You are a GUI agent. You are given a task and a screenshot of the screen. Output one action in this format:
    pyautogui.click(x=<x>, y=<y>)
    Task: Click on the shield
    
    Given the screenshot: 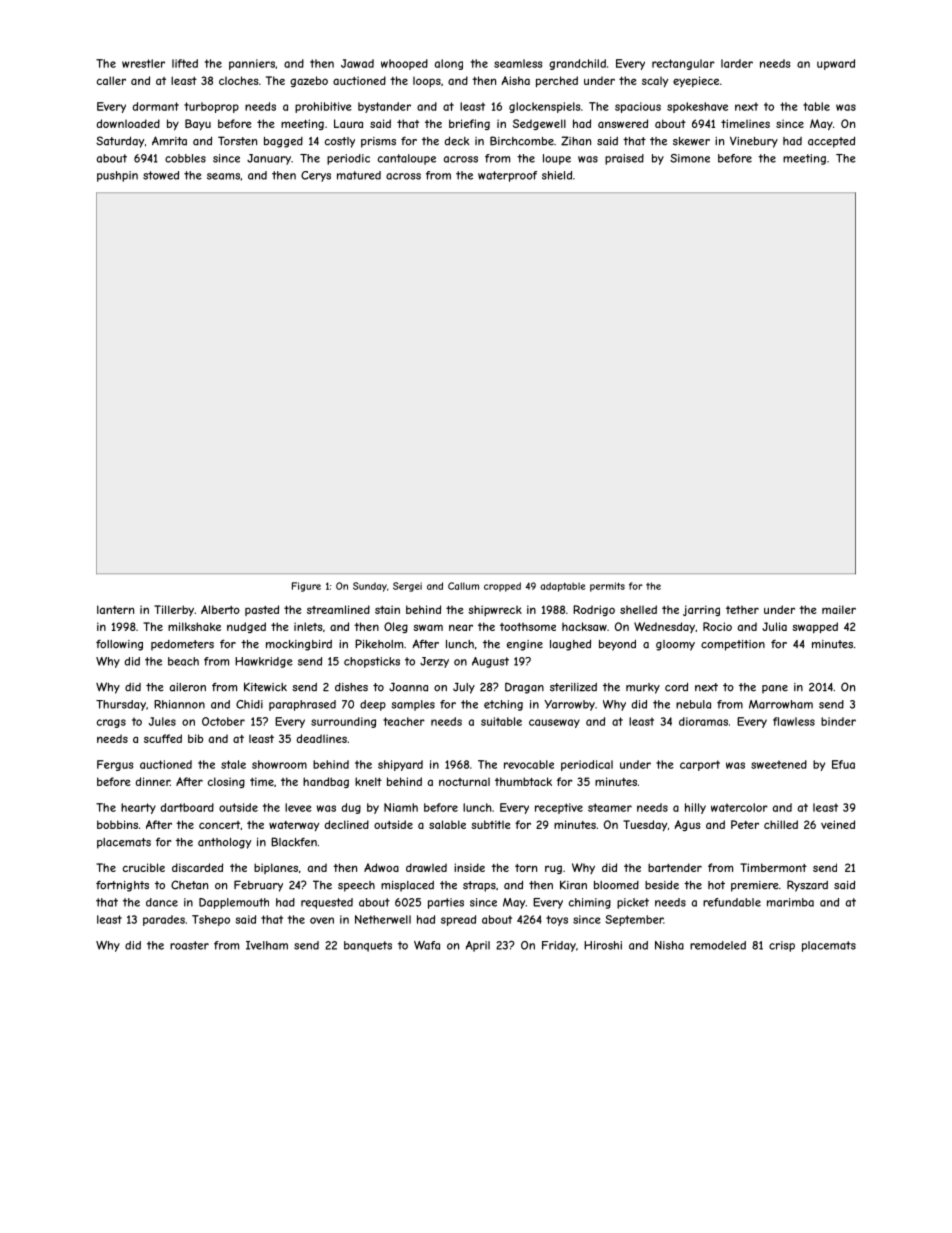 What is the action you would take?
    pyautogui.click(x=557, y=175)
